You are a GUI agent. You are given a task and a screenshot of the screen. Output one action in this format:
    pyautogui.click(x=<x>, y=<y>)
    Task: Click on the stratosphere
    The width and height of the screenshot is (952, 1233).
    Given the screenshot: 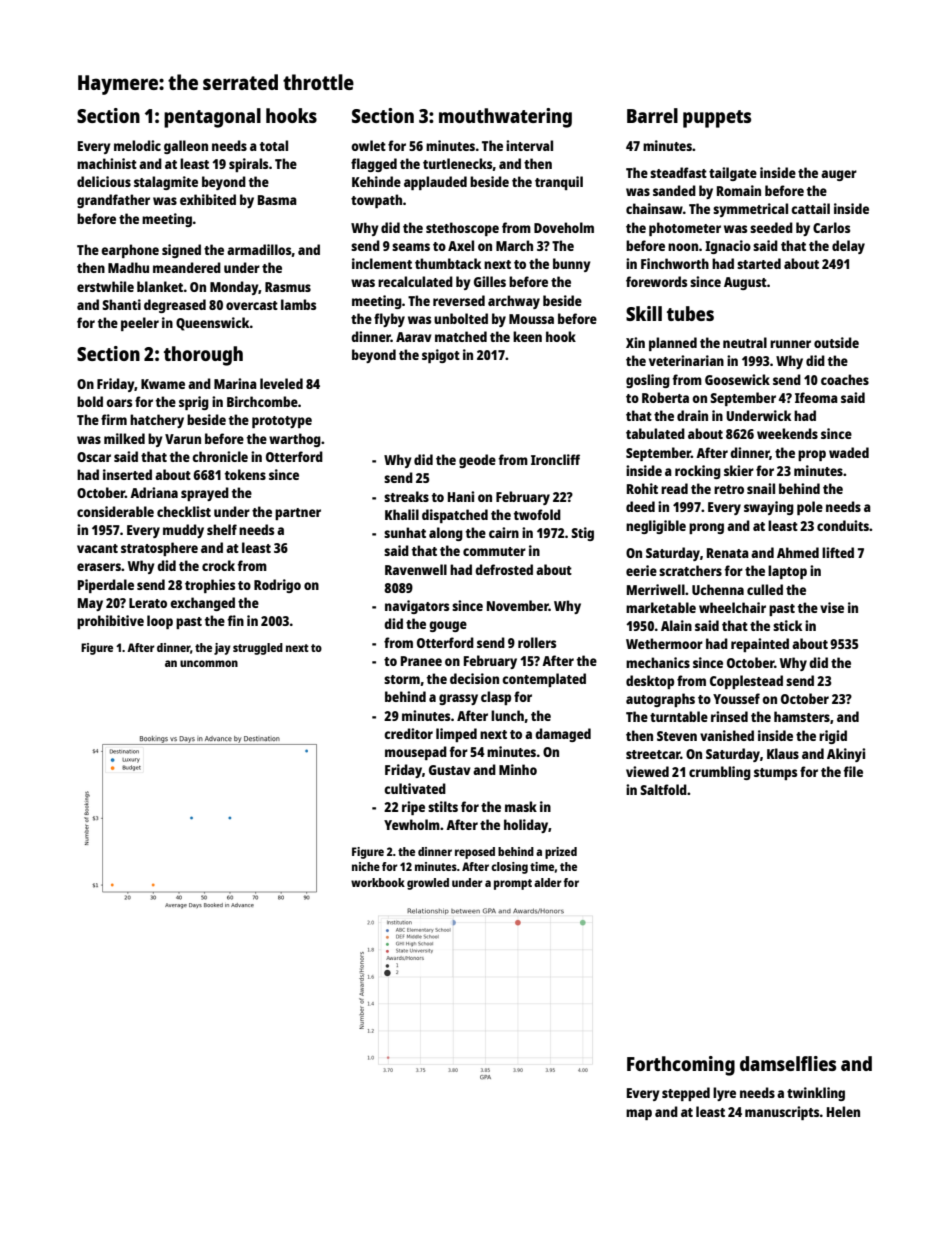 What is the action you would take?
    pyautogui.click(x=159, y=549)
